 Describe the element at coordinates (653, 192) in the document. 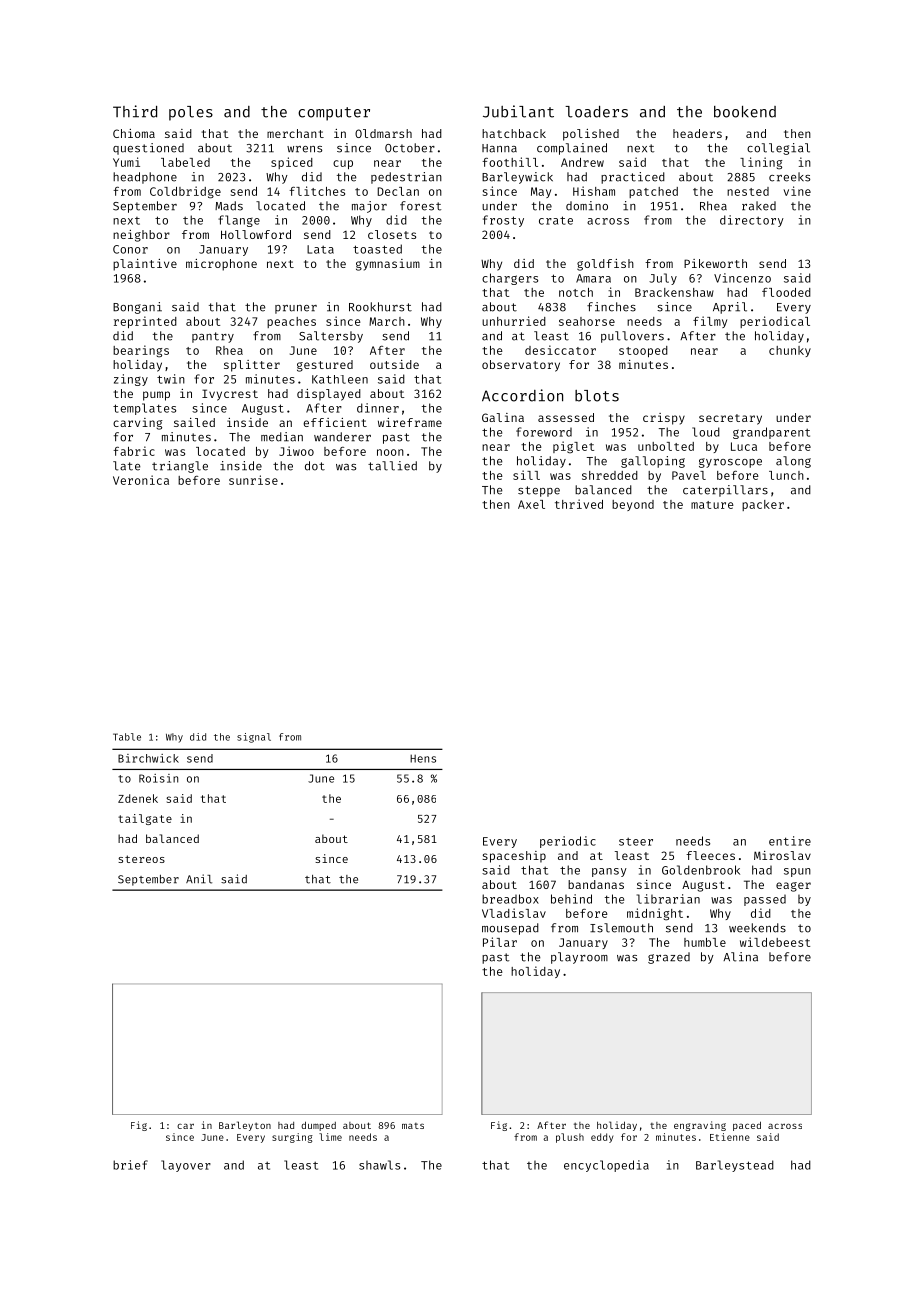

I see `patched` at that location.
